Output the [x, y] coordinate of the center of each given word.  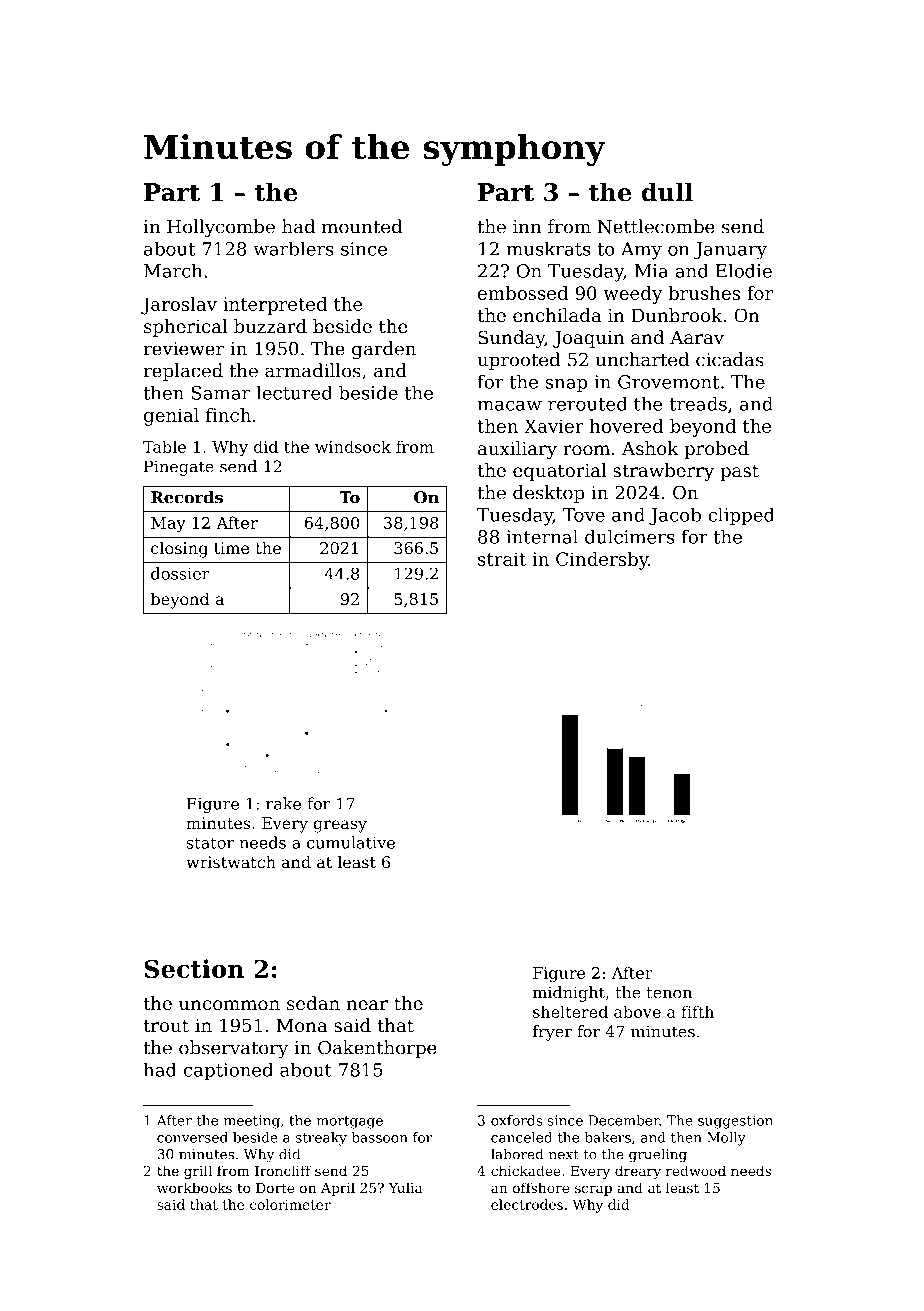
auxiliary [517, 450]
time [231, 548]
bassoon [379, 1137]
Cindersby [602, 561]
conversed [192, 1137]
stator [210, 843]
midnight [569, 994]
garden [384, 350]
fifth [697, 1011]
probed [716, 450]
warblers [293, 248]
